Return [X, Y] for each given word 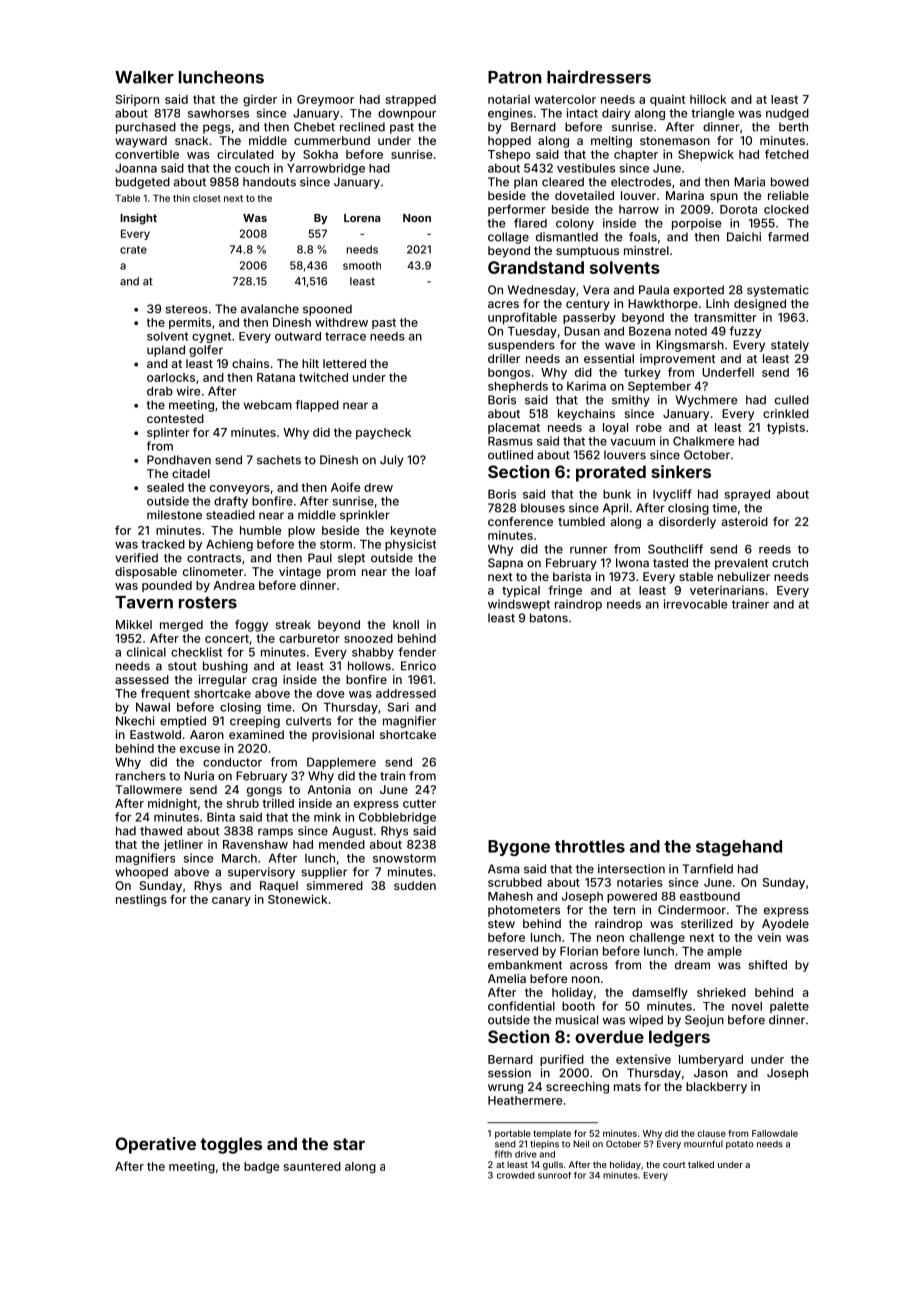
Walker [144, 77]
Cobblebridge [397, 818]
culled [792, 400]
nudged [787, 114]
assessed [142, 679]
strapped [410, 100]
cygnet [211, 337]
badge [261, 1168]
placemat [514, 428]
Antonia [329, 789]
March [239, 858]
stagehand [739, 848]
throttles [590, 846]
